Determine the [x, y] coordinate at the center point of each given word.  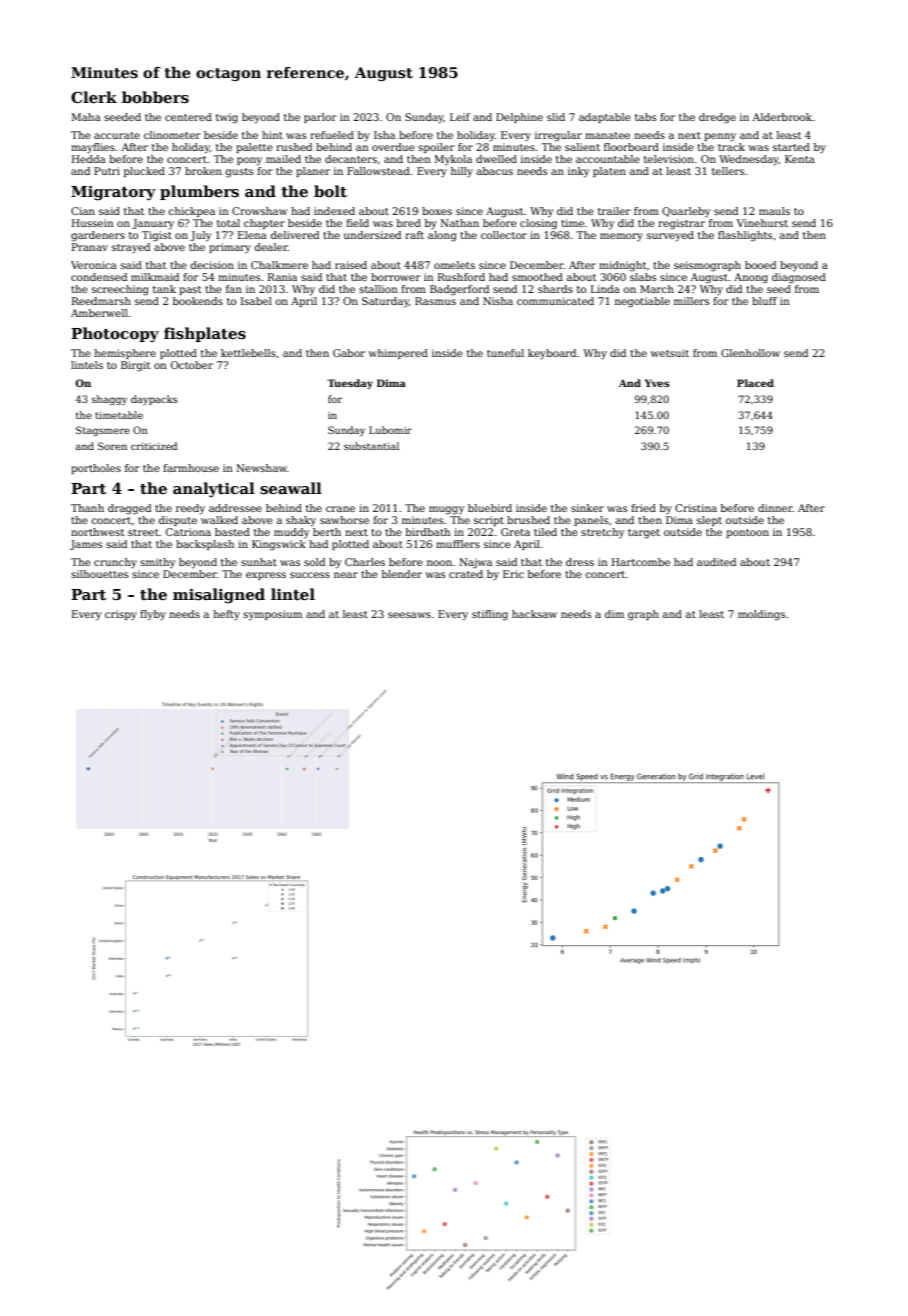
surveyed [670, 236]
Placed [755, 383]
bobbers [155, 97]
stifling [490, 615]
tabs [645, 117]
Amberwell [99, 313]
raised [351, 265]
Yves [657, 383]
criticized [154, 446]
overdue [393, 147]
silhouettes [99, 574]
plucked [144, 172]
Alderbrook [782, 117]
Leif [460, 117]
